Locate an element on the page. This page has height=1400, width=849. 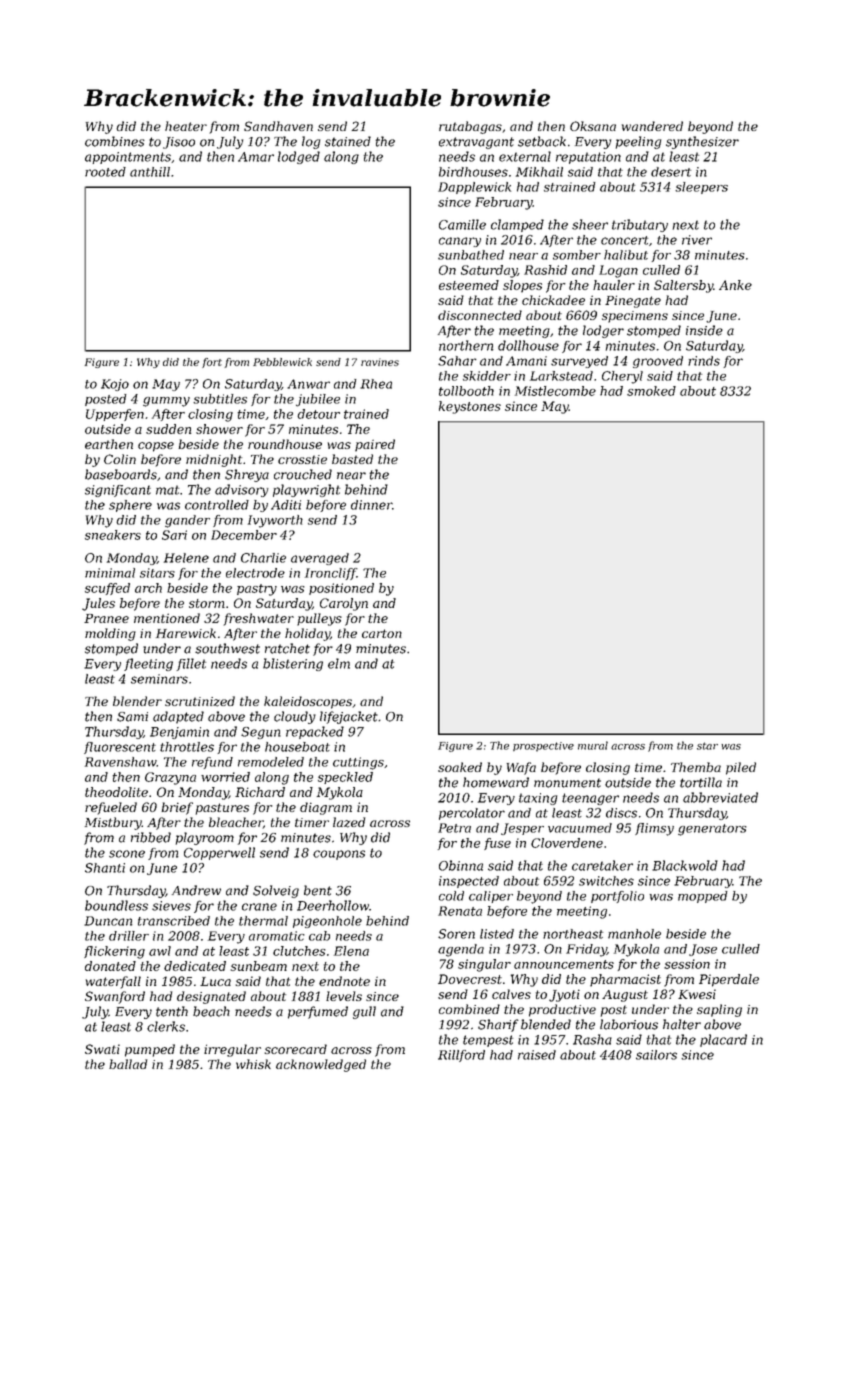
setback is located at coordinates (542, 141).
